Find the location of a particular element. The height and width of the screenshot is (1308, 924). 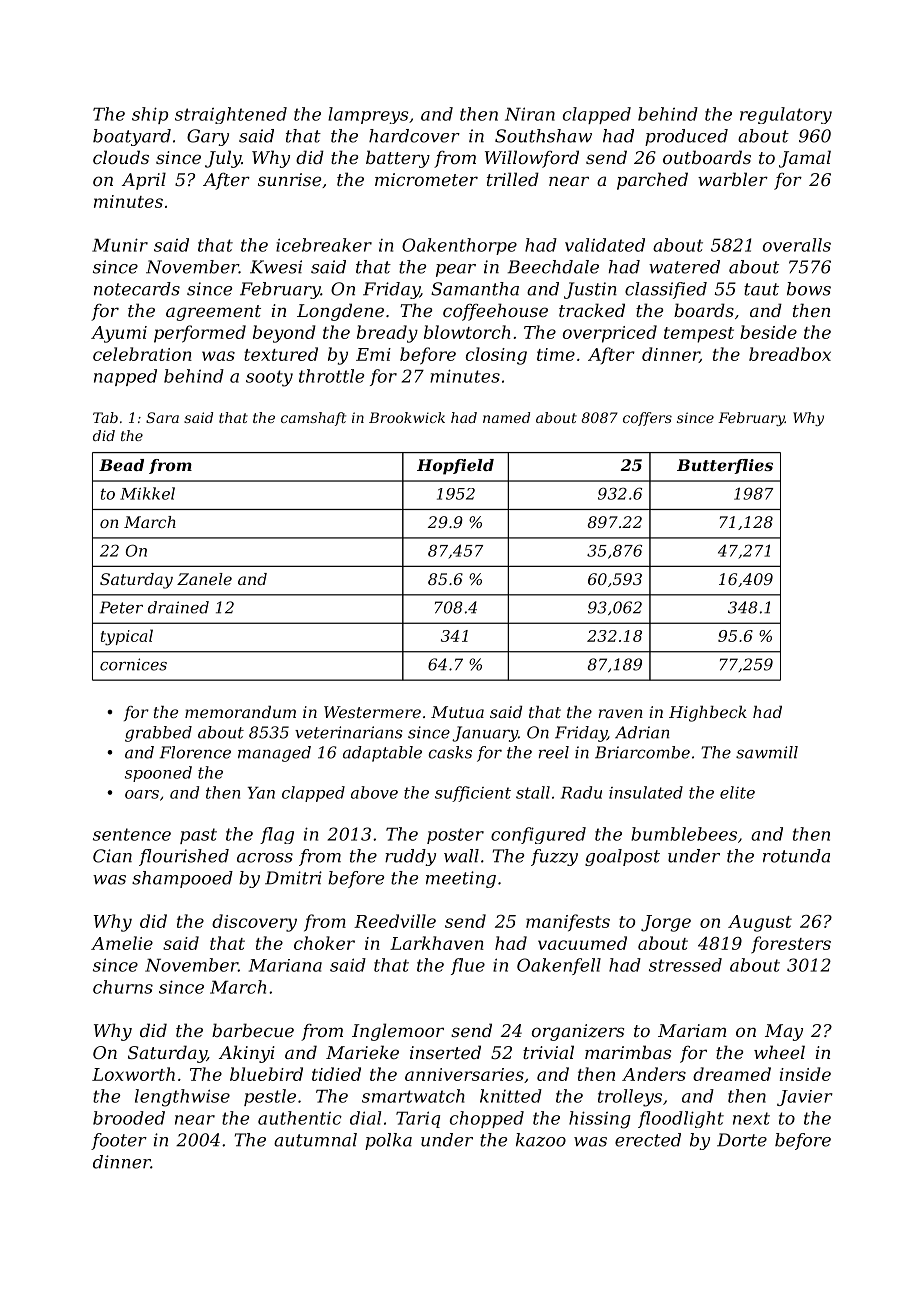

footer is located at coordinates (119, 1141).
